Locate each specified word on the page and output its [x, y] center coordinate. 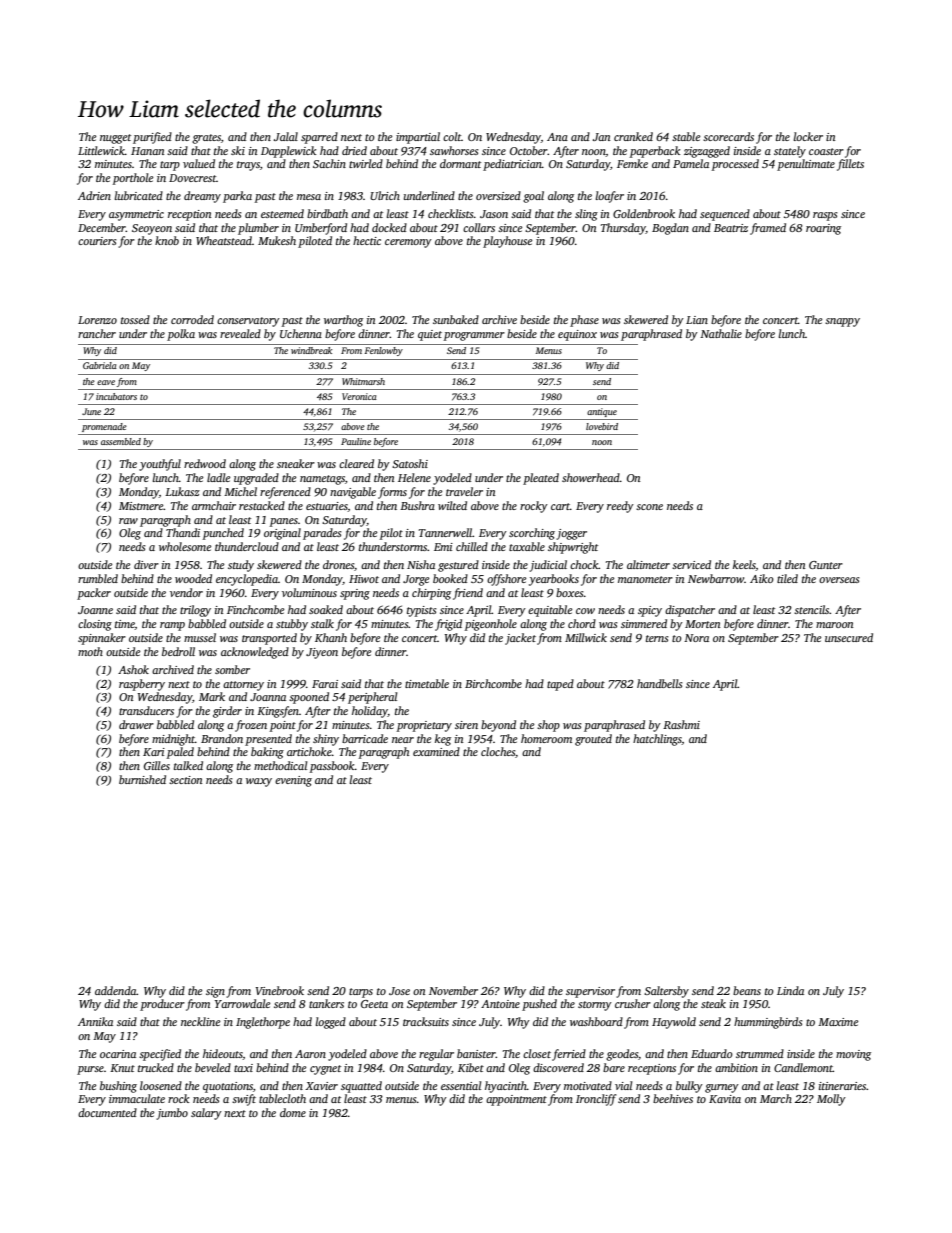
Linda [790, 990]
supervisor [590, 992]
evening [293, 781]
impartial [418, 138]
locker [808, 136]
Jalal [286, 136]
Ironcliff [596, 1100]
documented [107, 1112]
